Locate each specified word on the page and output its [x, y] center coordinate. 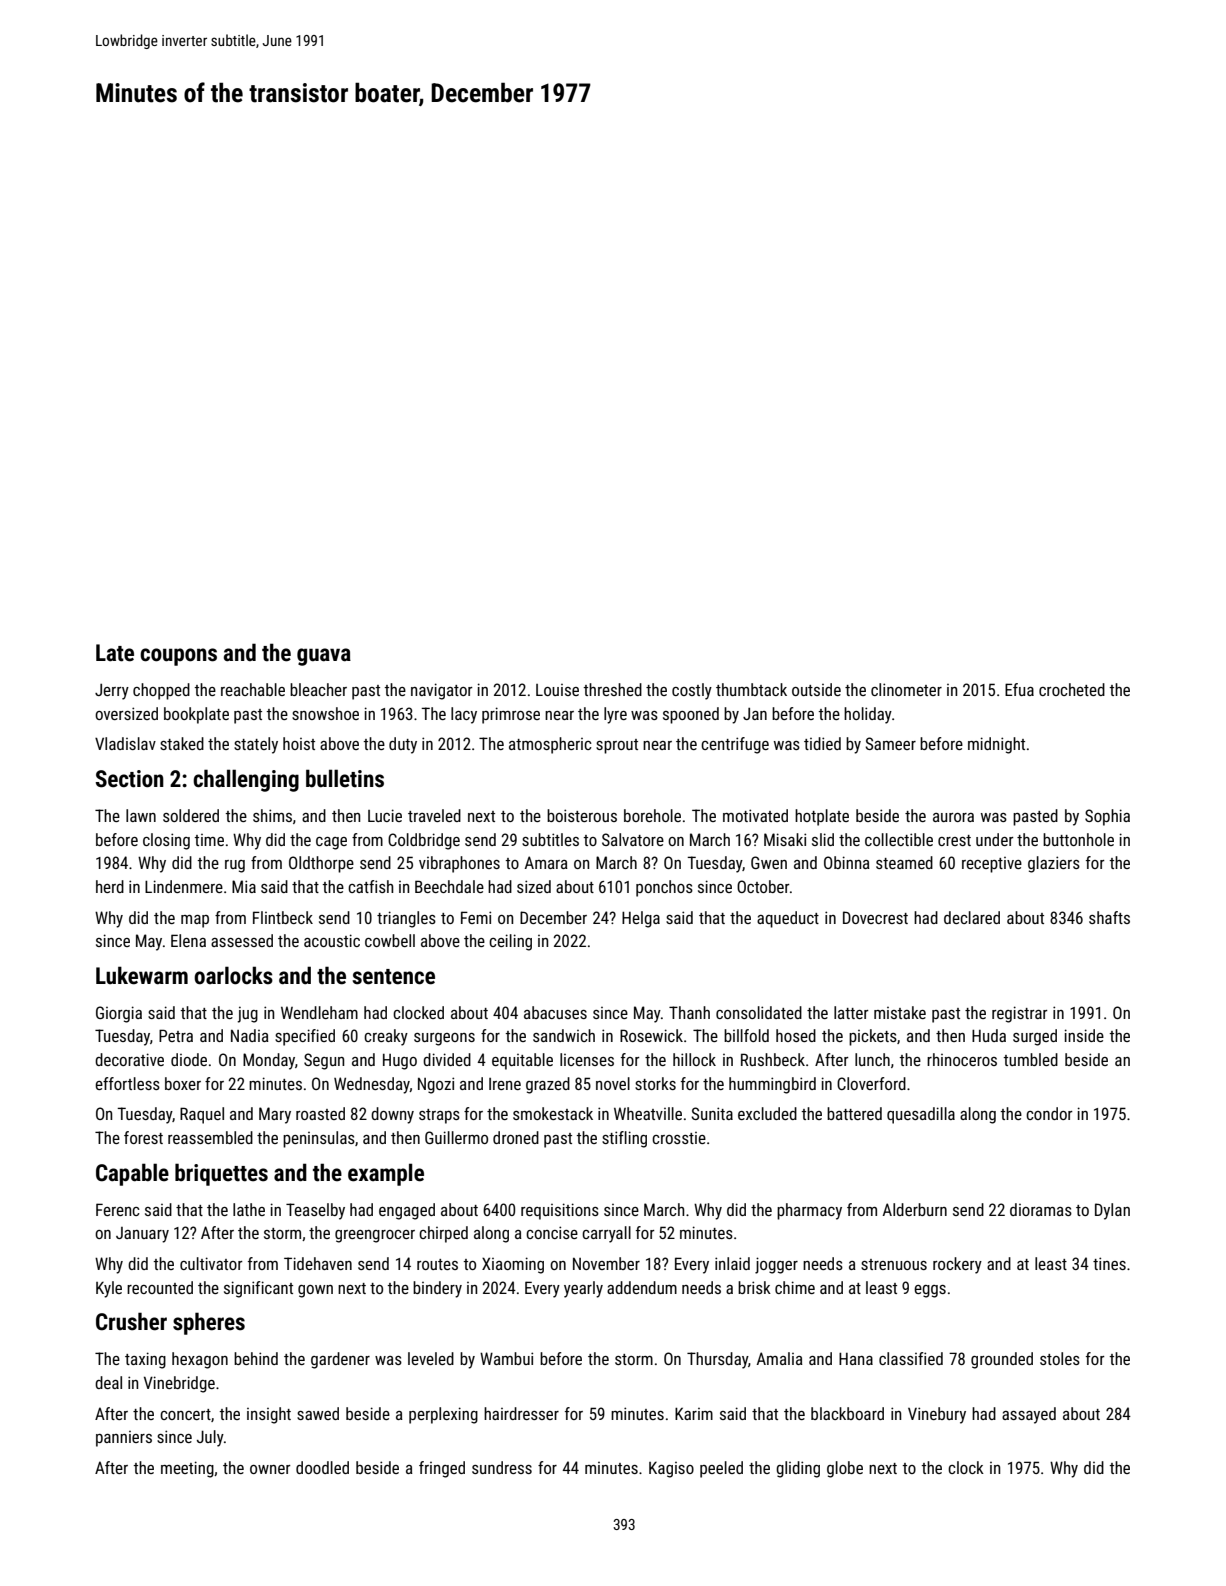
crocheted [1072, 689]
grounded [1002, 1360]
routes [437, 1264]
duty [403, 745]
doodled [322, 1467]
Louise [557, 690]
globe [845, 1469]
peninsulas [319, 1139]
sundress [502, 1467]
